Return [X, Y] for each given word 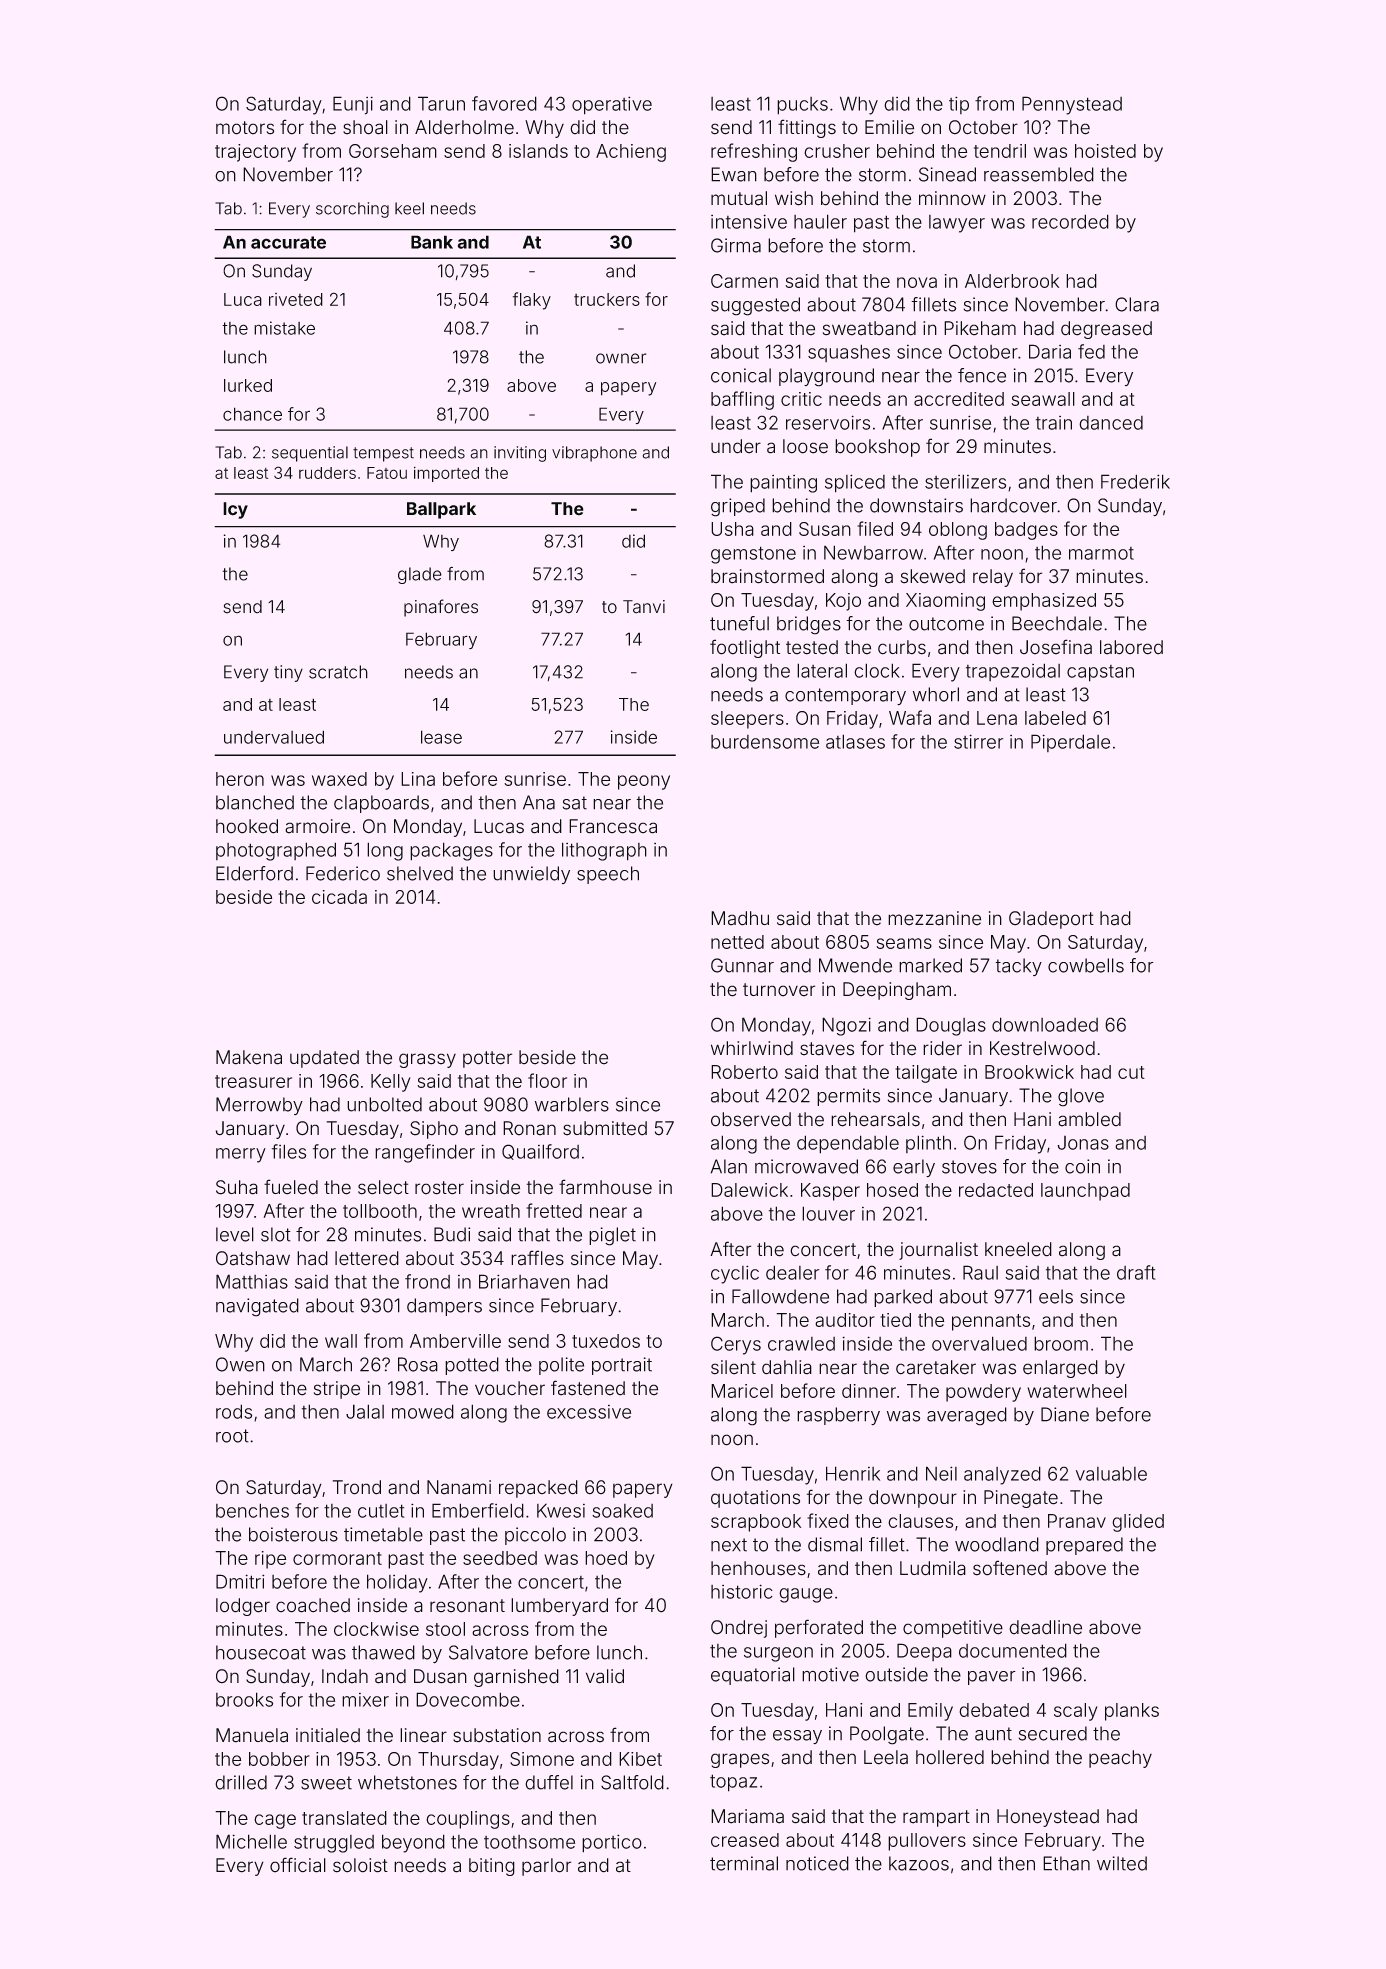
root [232, 1436]
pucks [802, 106]
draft [1136, 1272]
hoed [606, 1558]
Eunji [353, 105]
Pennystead [1072, 105]
